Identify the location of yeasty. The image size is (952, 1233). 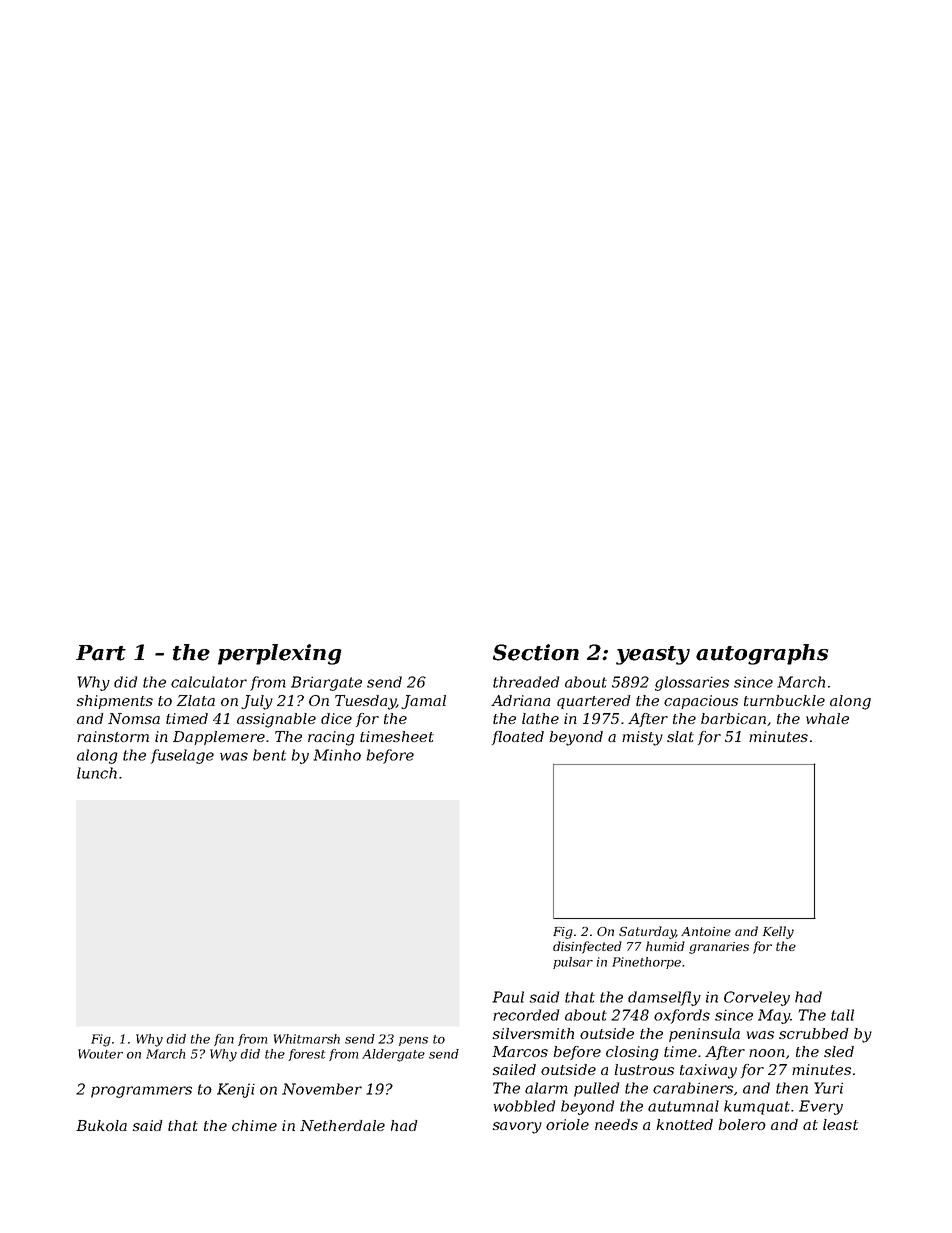
(653, 655).
